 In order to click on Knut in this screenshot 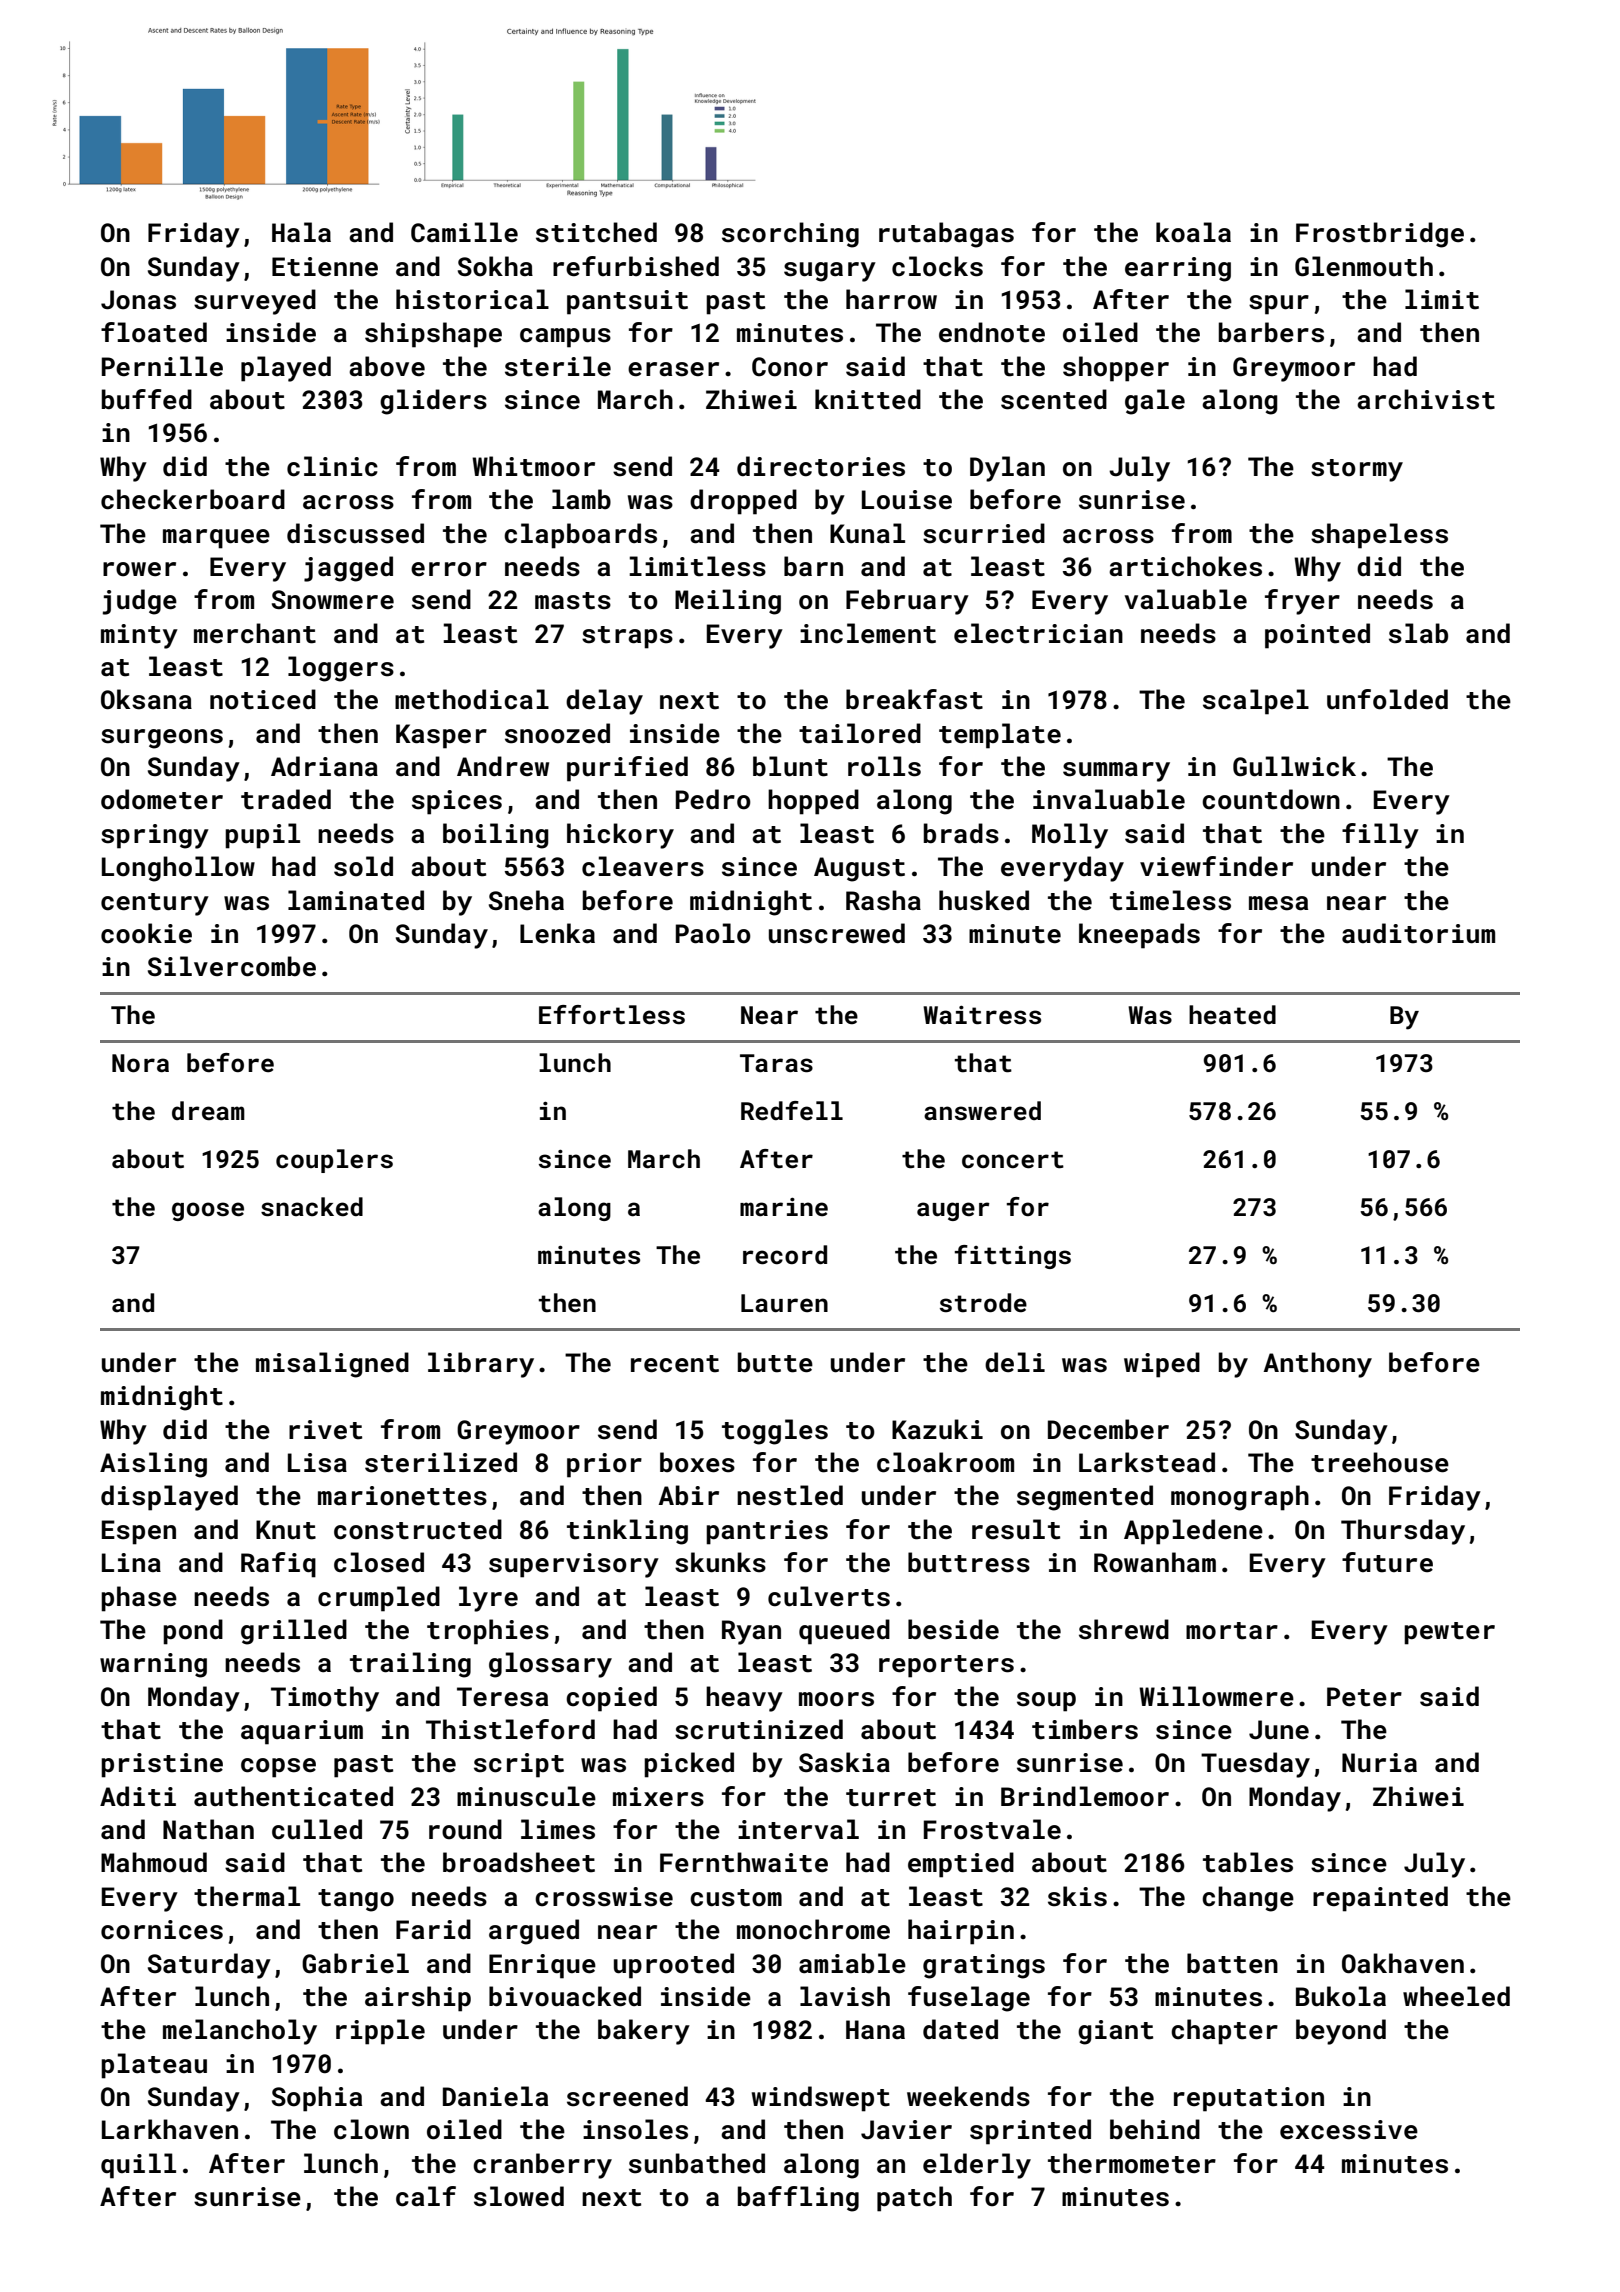, I will do `click(286, 1530)`.
